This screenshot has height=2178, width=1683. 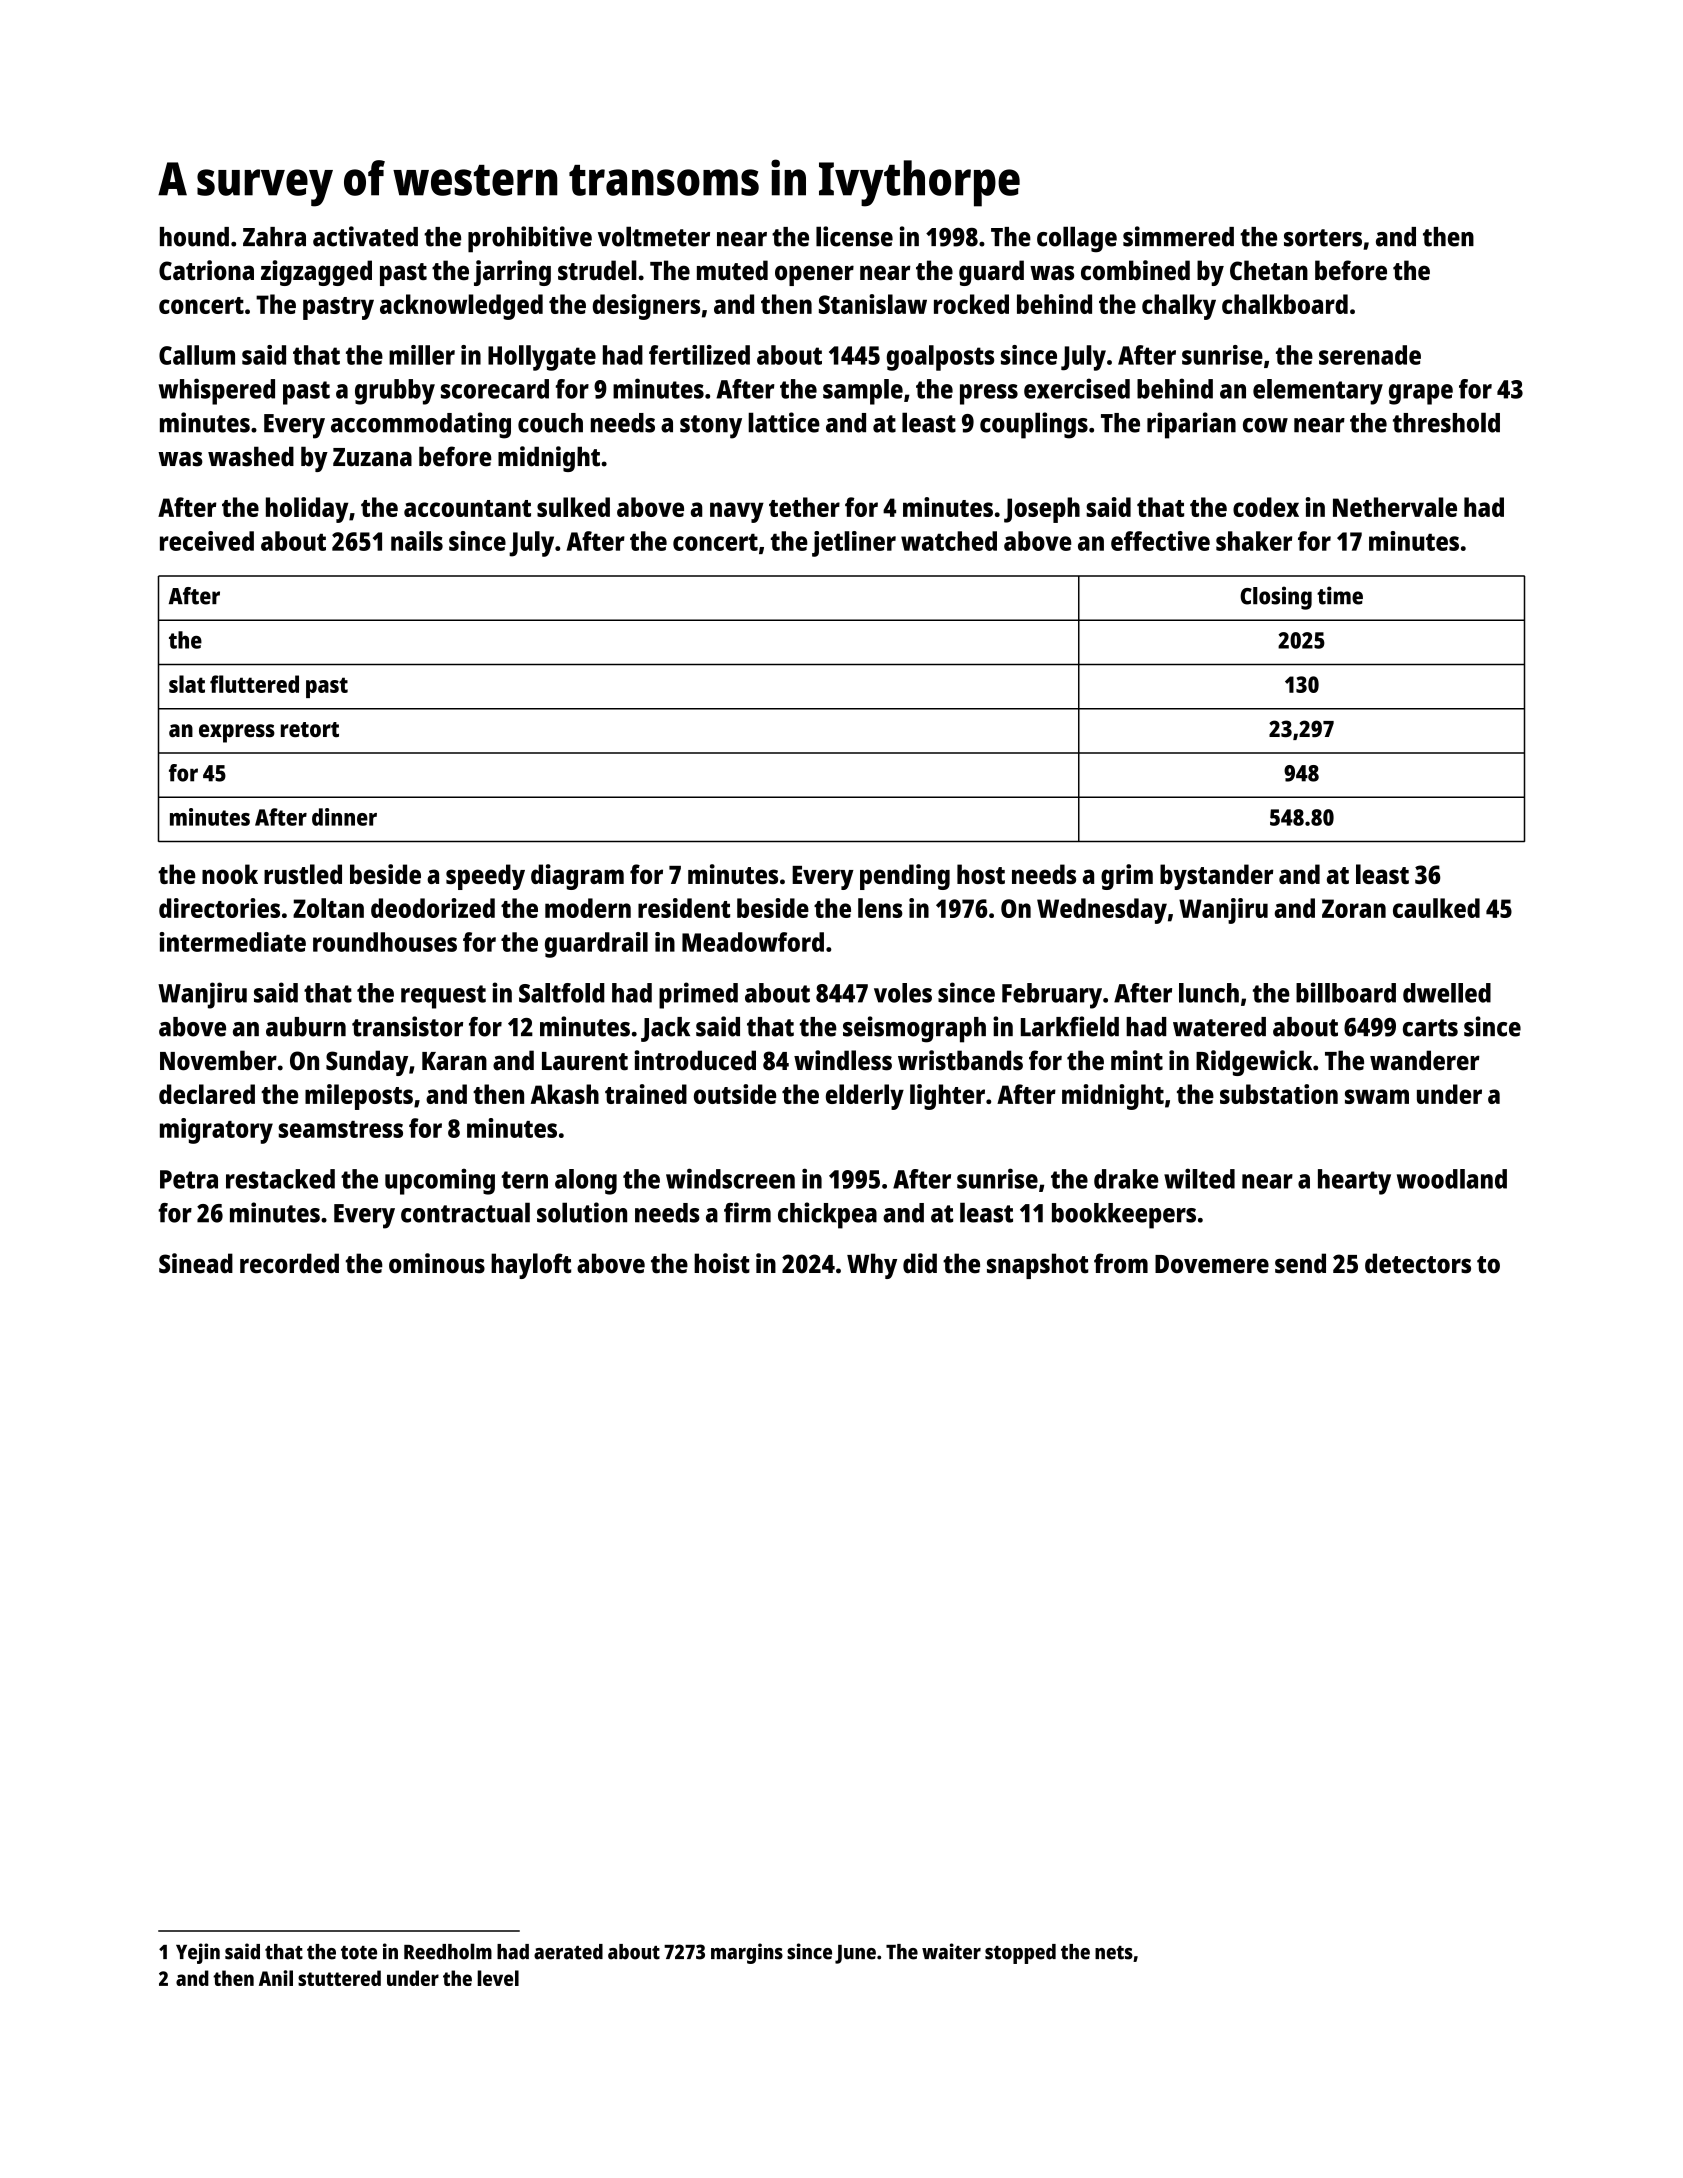 I want to click on jarring, so click(x=512, y=273).
